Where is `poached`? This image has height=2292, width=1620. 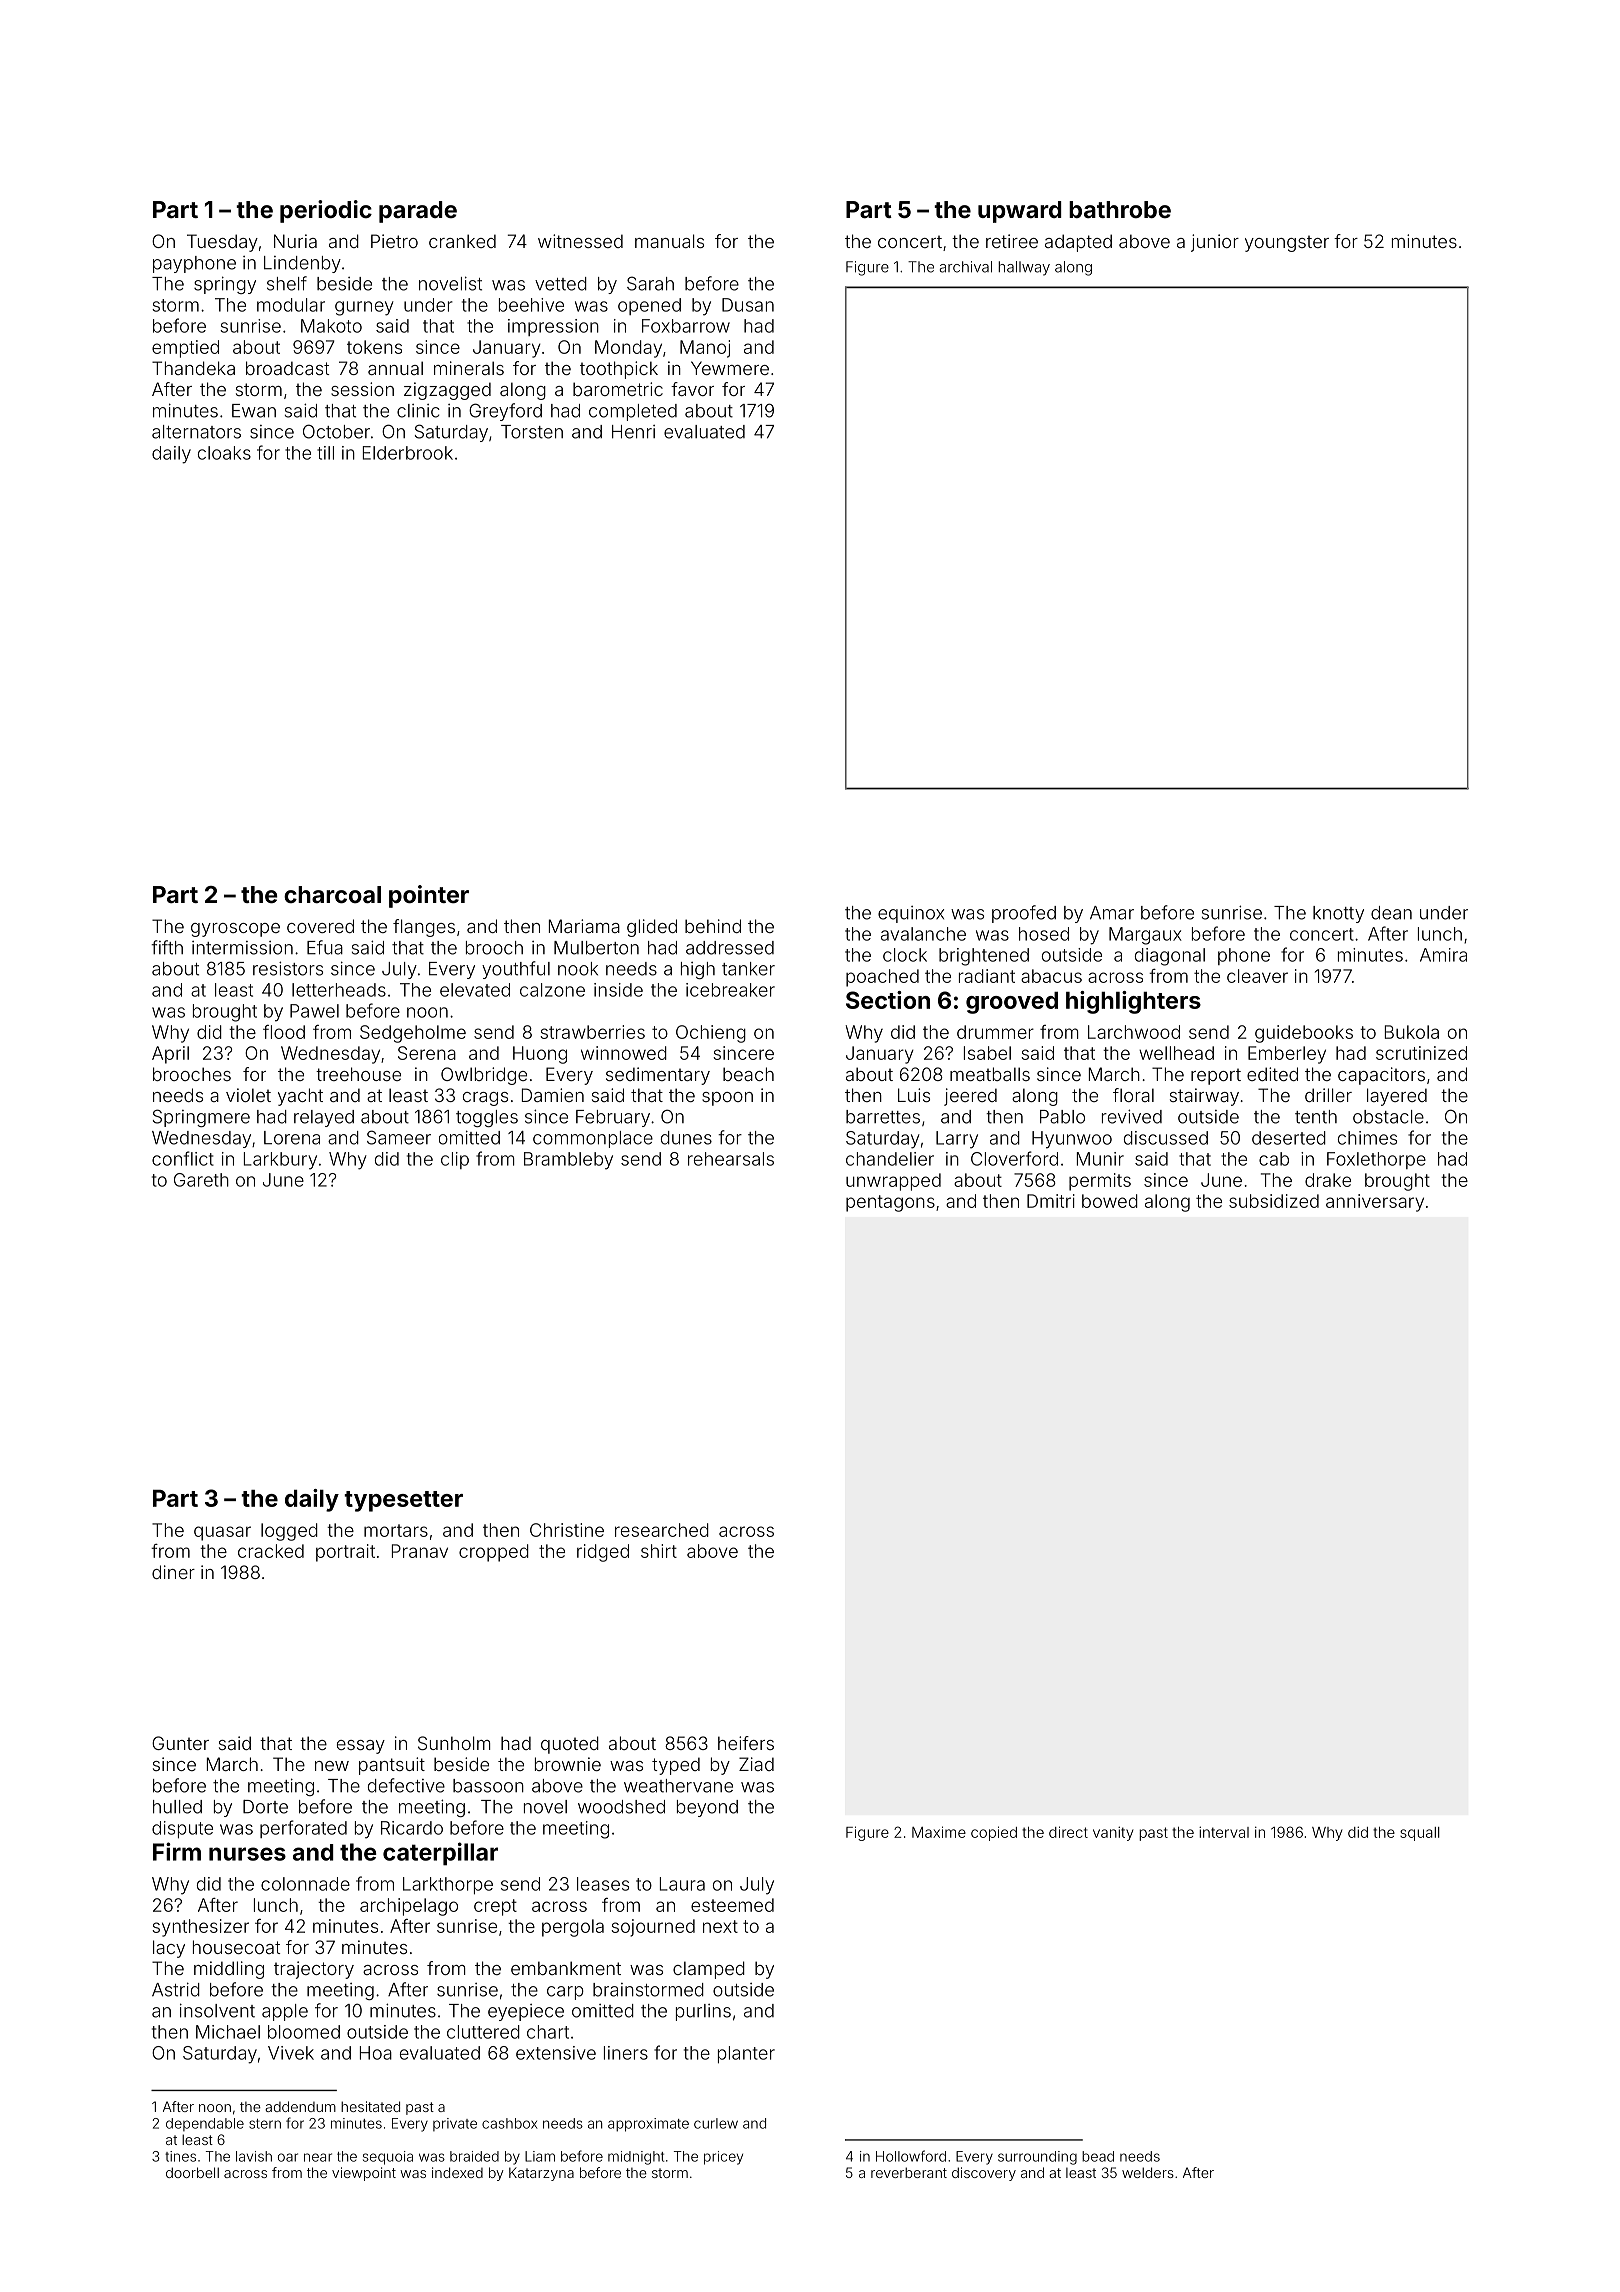 poached is located at coordinates (882, 978).
